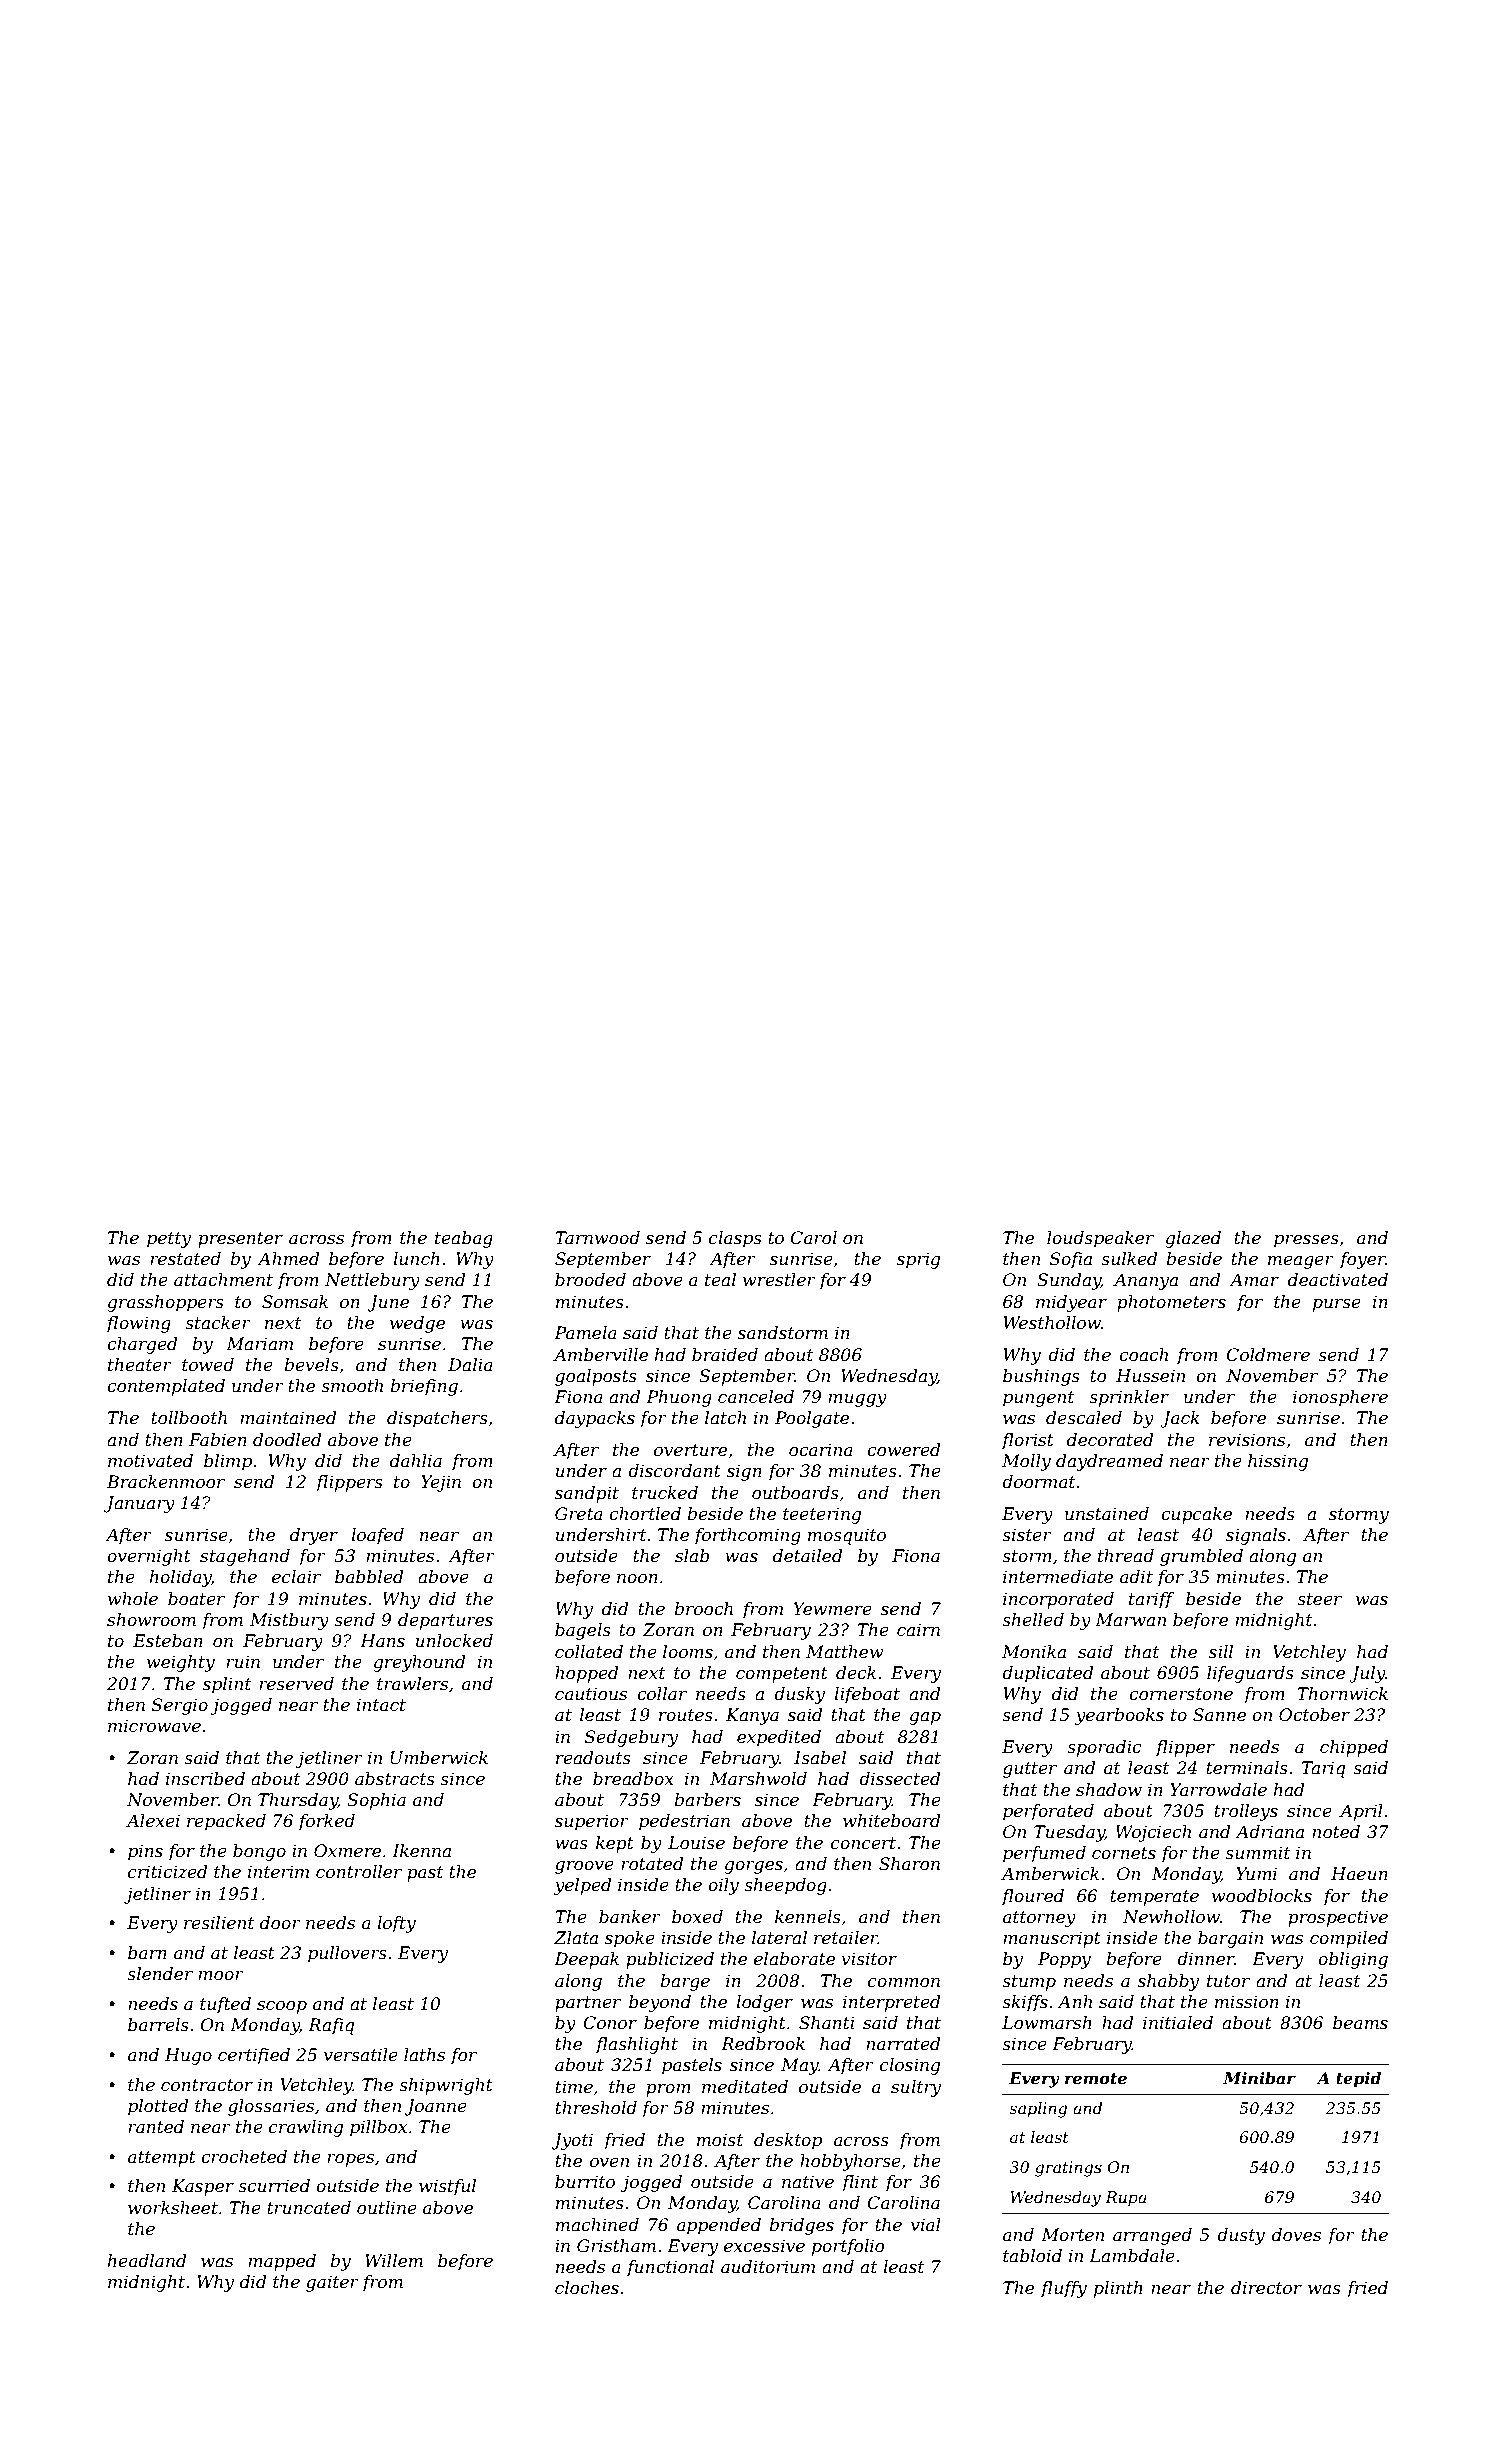  Describe the element at coordinates (421, 1850) in the page. I see `Ikenna` at that location.
